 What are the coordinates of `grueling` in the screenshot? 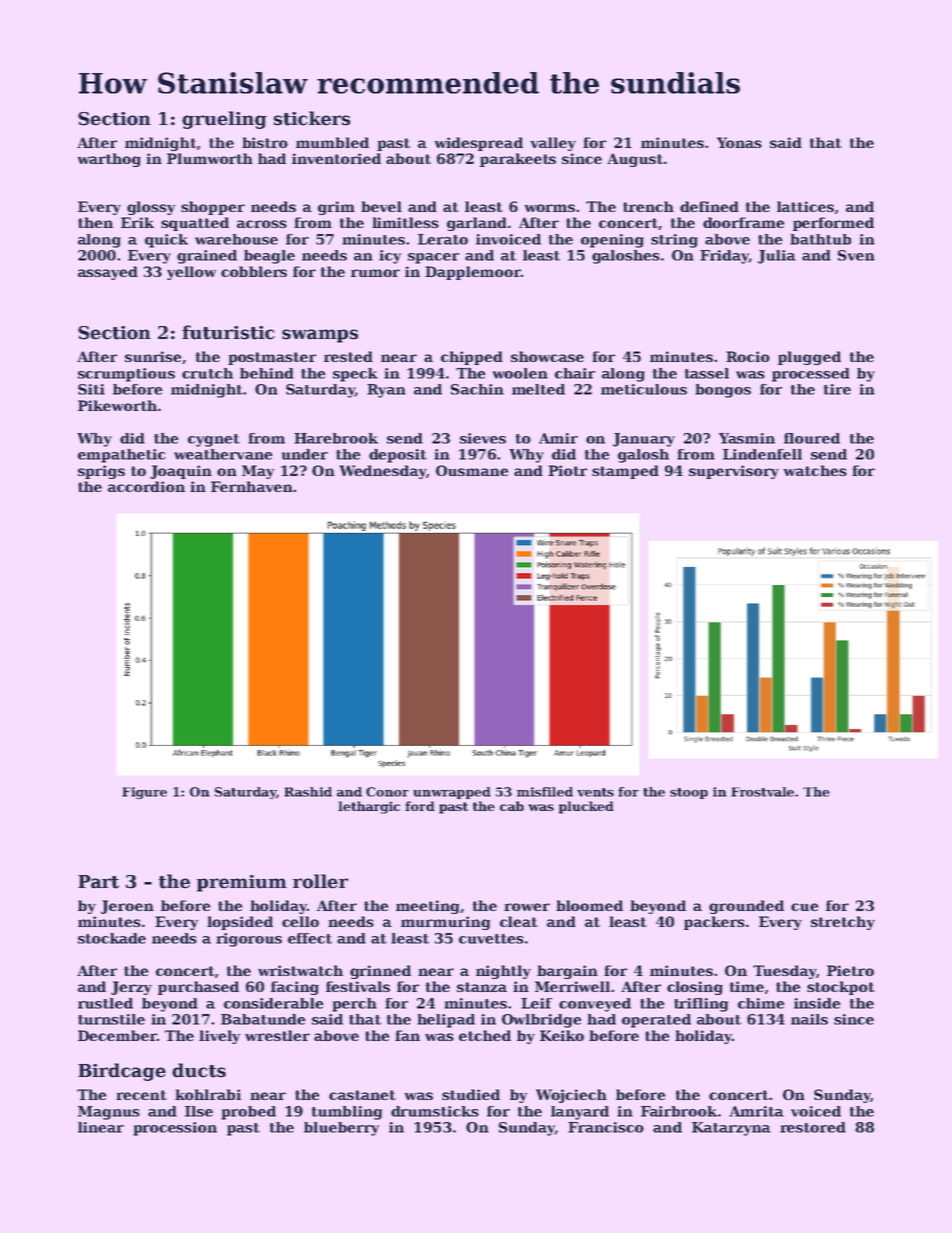 It's located at (224, 120).
